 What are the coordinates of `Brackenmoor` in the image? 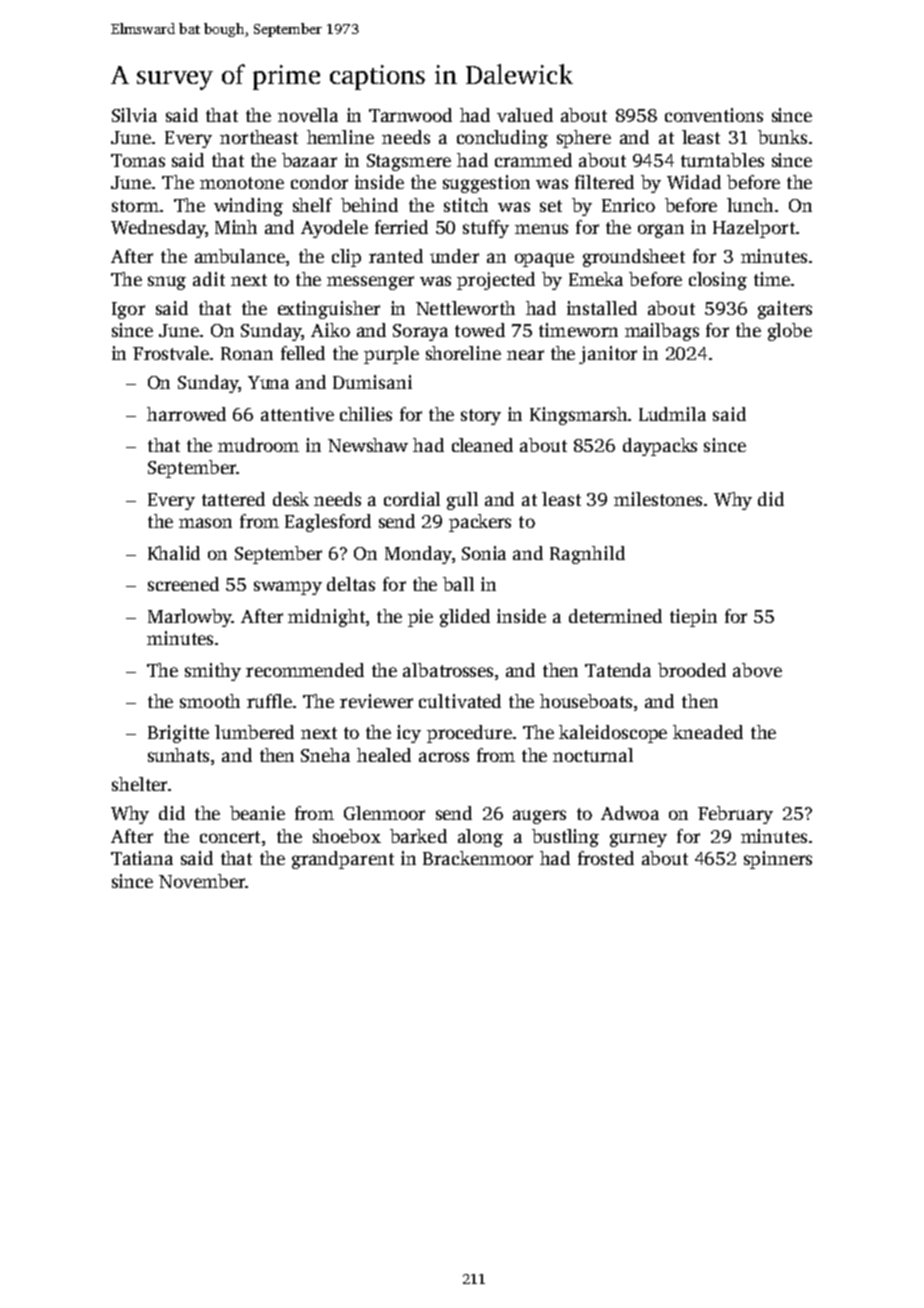 It's located at (478, 858).
